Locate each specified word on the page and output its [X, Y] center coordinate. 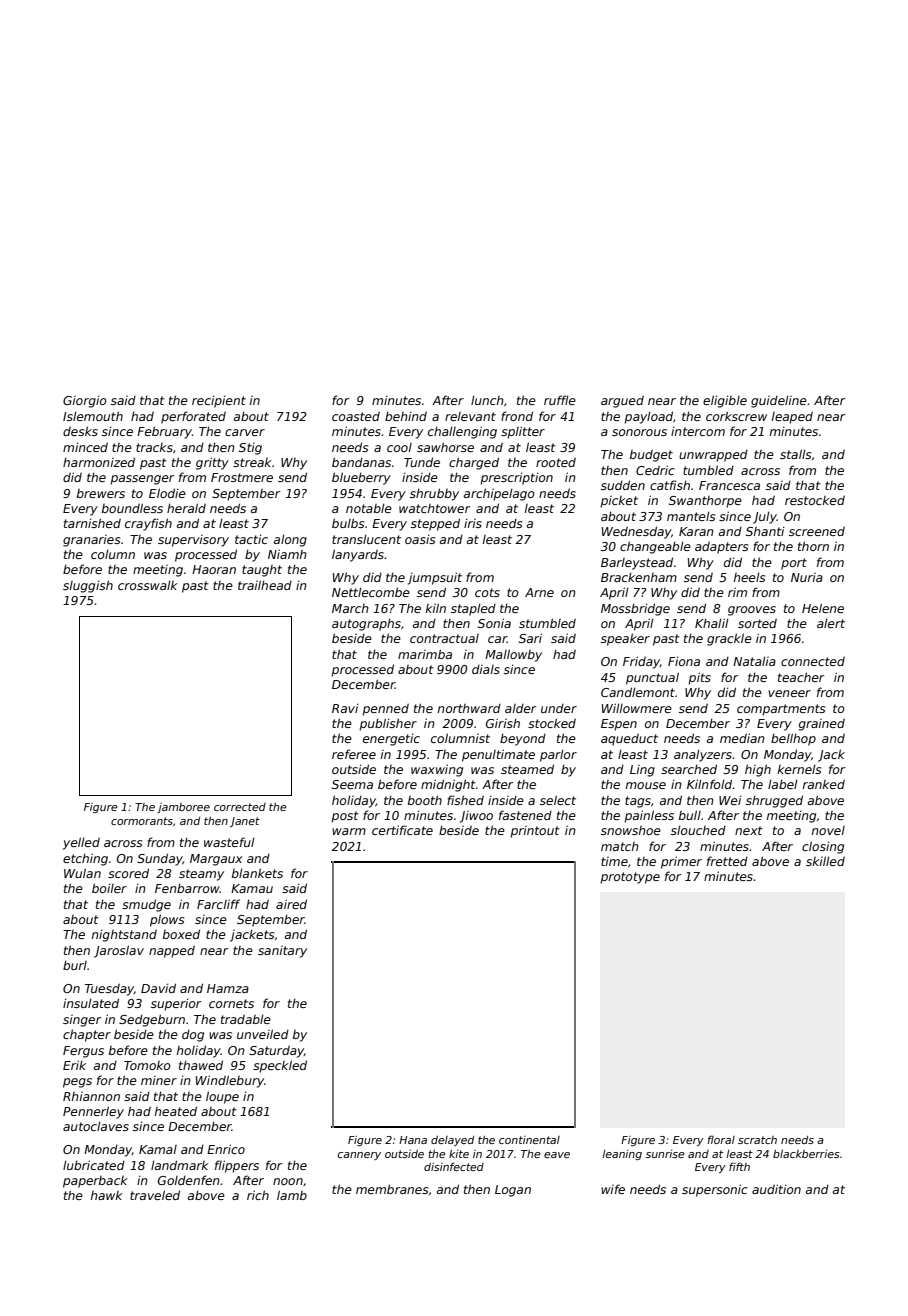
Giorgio [85, 401]
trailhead [265, 585]
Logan [513, 1191]
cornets [231, 1003]
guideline [779, 401]
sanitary [282, 952]
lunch [487, 400]
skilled [825, 861]
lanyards [358, 555]
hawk [107, 1195]
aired [291, 904]
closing [823, 847]
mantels [691, 516]
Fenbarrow [187, 888]
